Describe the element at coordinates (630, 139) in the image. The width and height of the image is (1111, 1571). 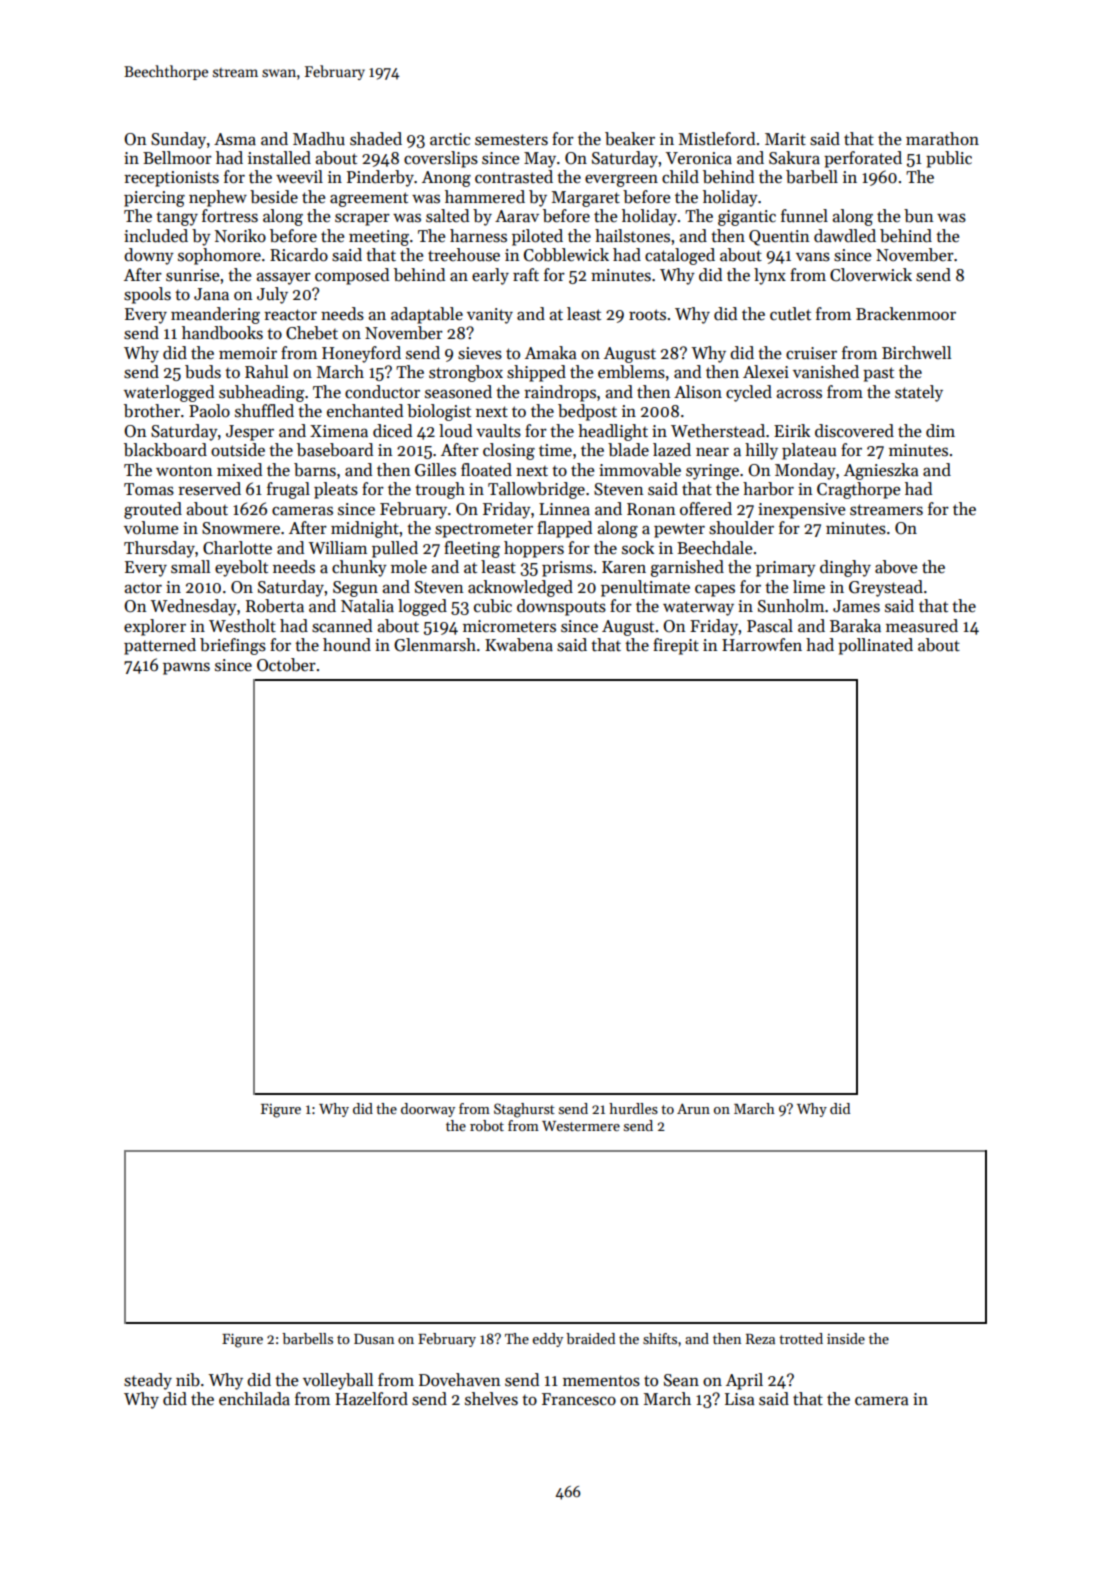
I see `beaker` at that location.
